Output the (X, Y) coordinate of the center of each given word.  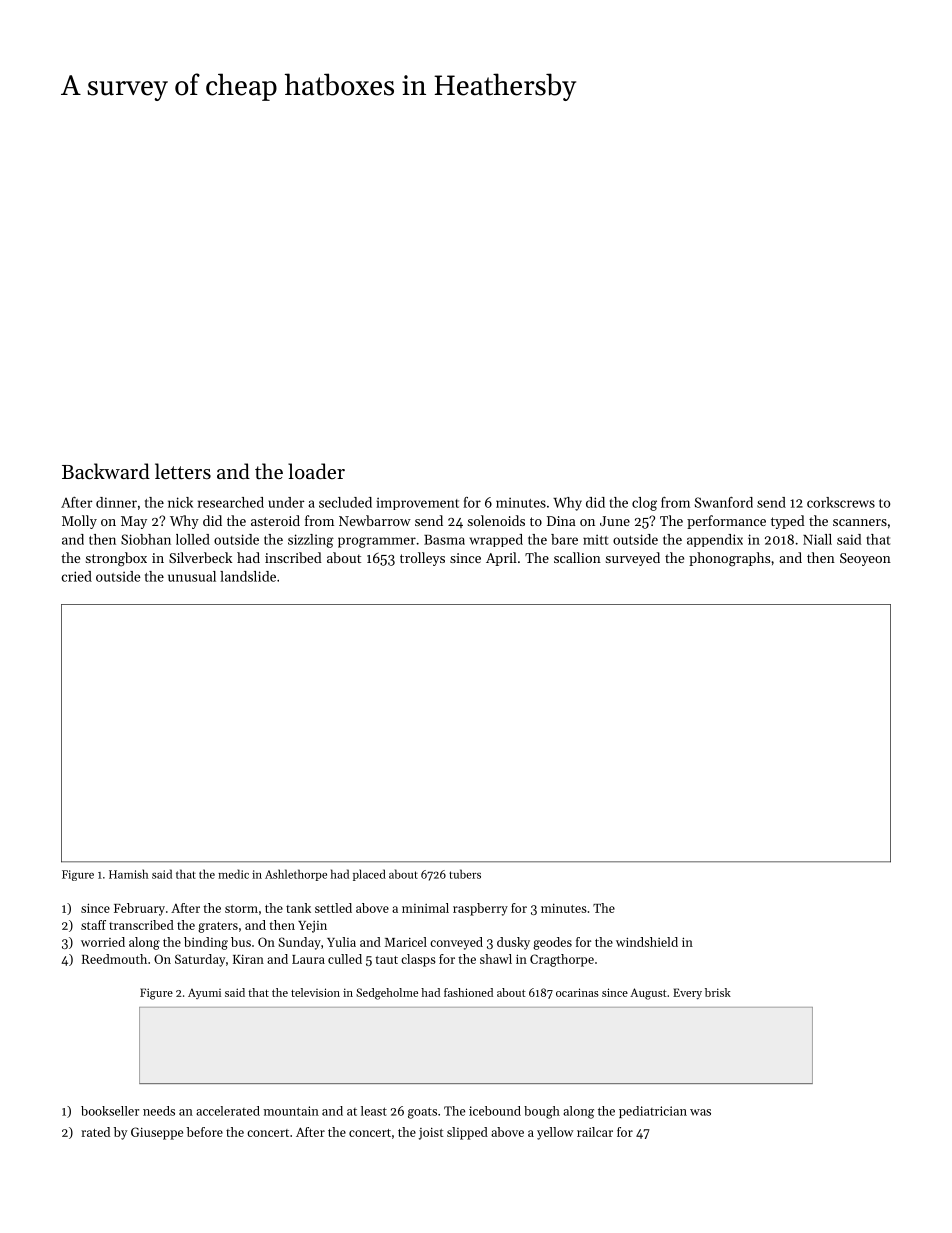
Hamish (128, 874)
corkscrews (841, 502)
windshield (647, 942)
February (139, 909)
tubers (465, 874)
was (700, 1112)
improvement (418, 503)
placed (369, 875)
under (286, 502)
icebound (495, 1111)
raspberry (480, 909)
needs (159, 1111)
